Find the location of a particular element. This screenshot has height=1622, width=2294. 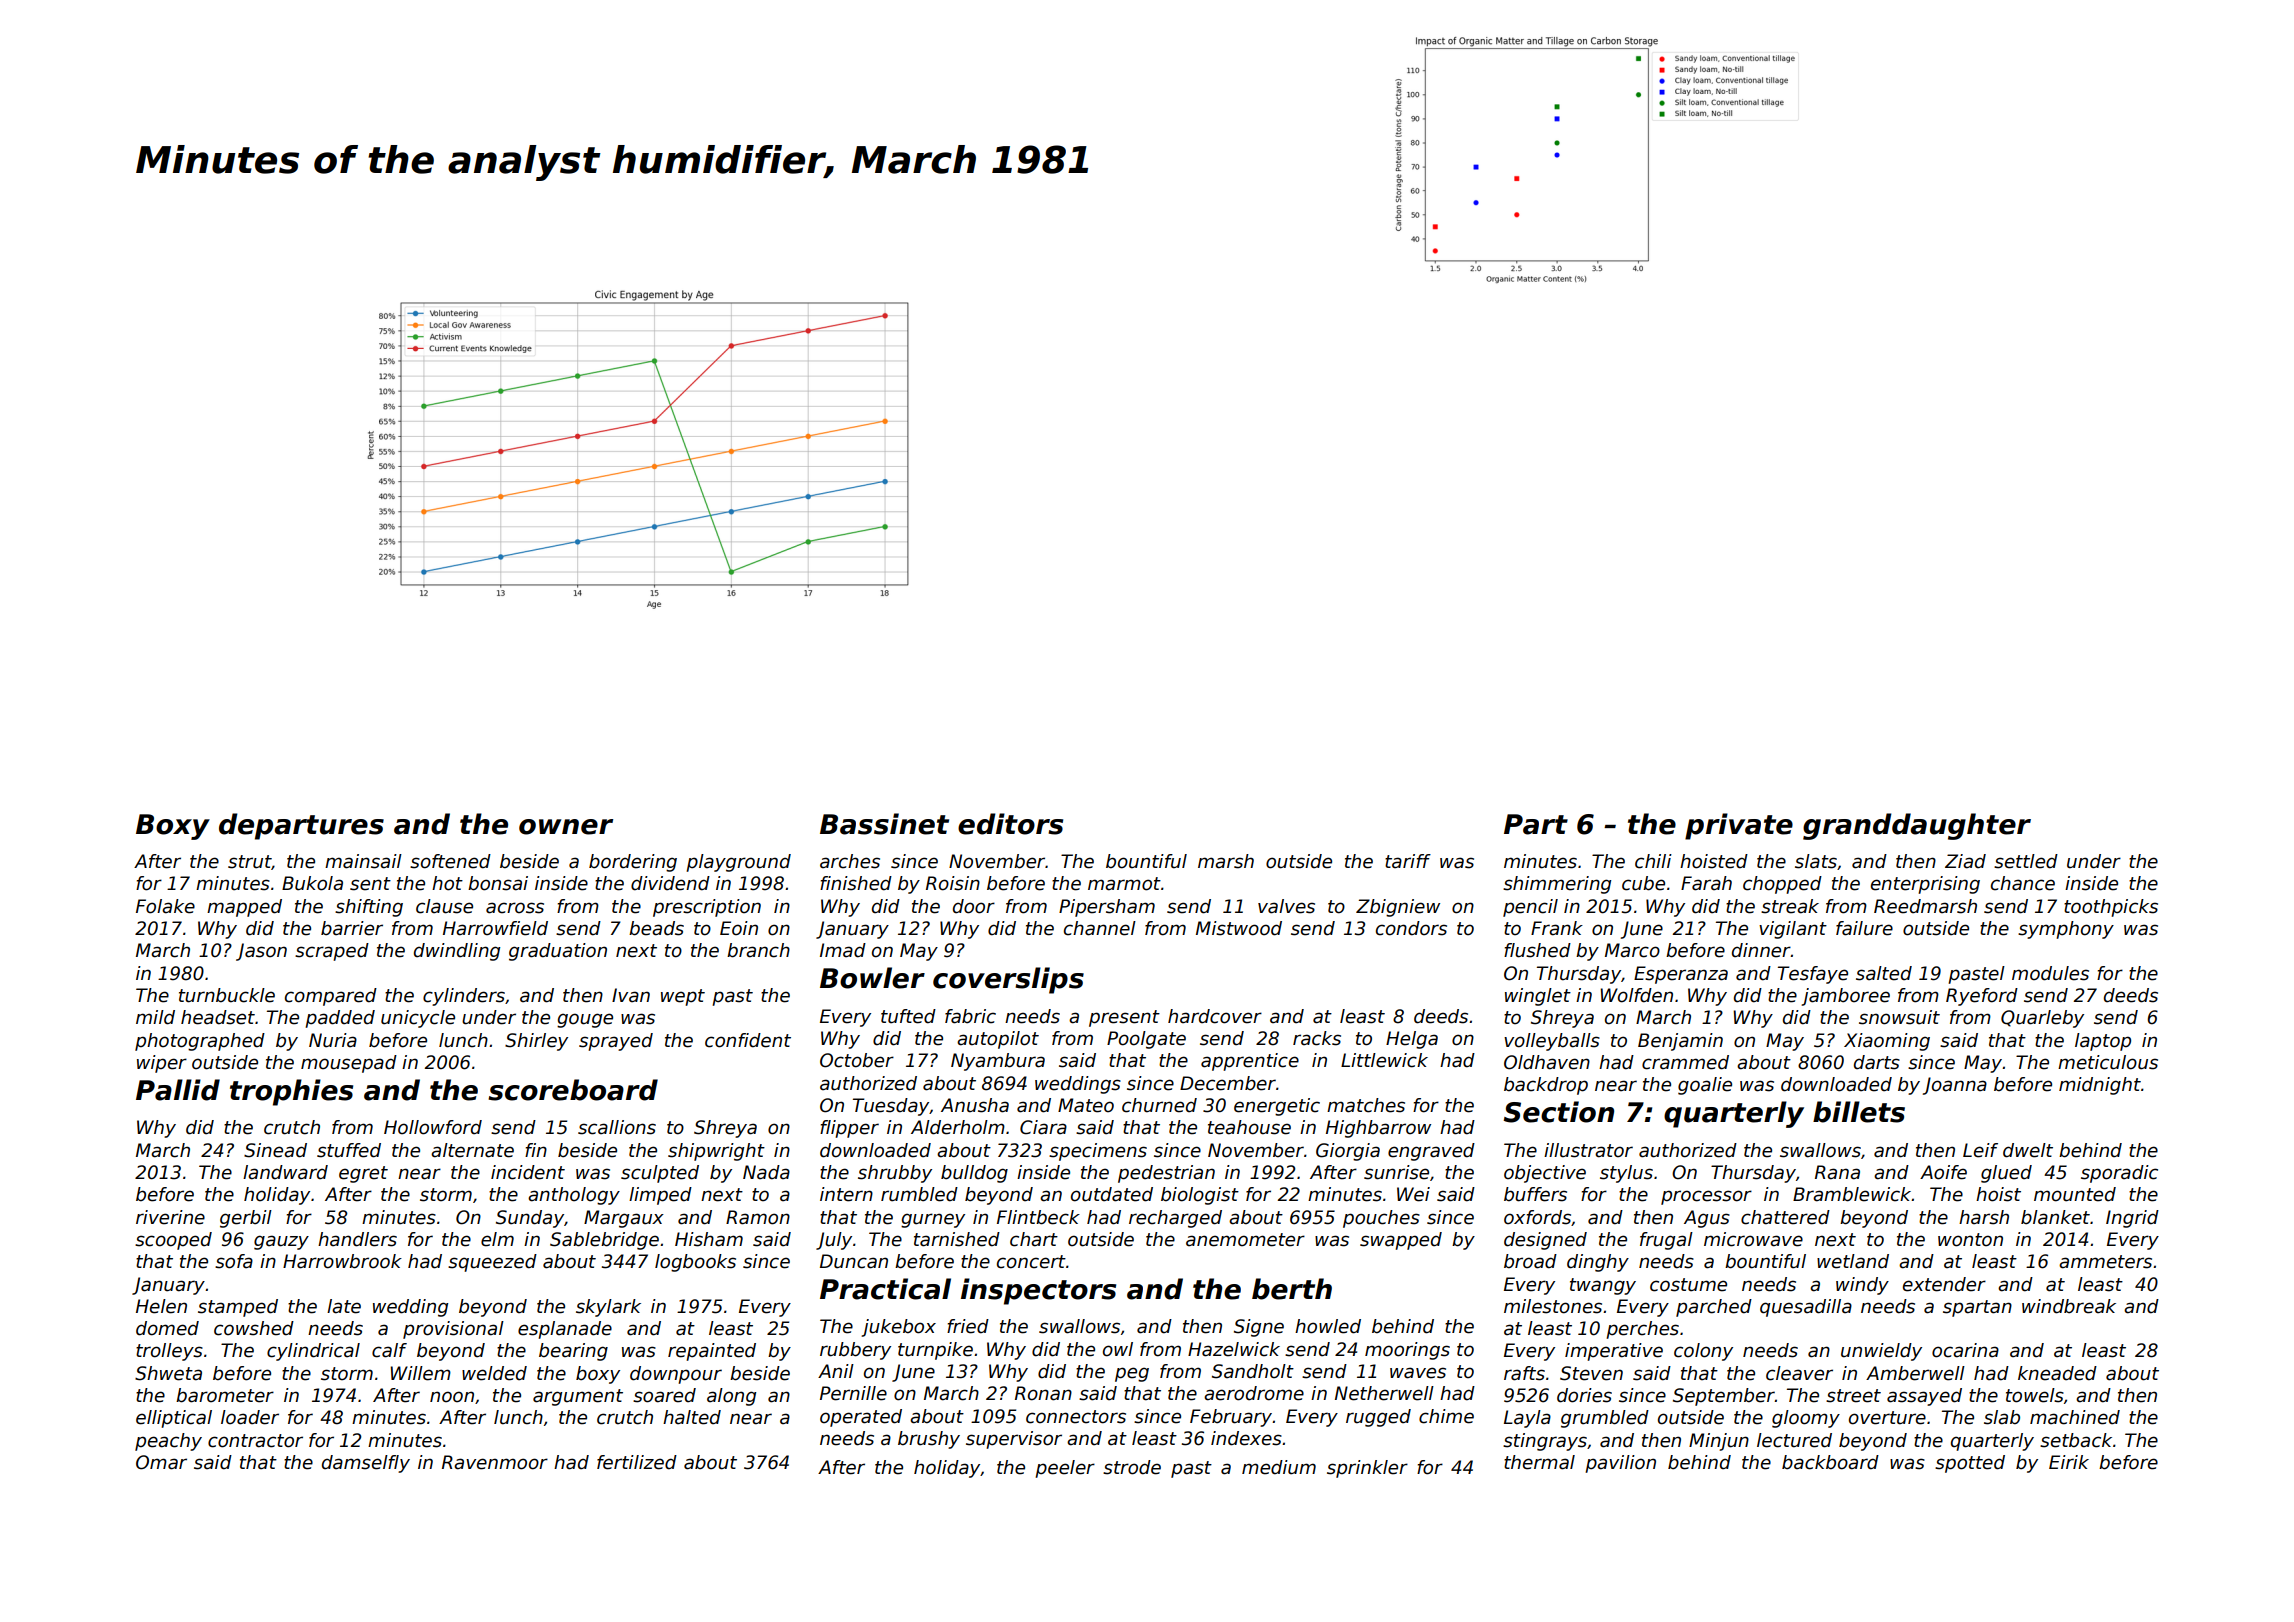

Wei is located at coordinates (1413, 1194).
